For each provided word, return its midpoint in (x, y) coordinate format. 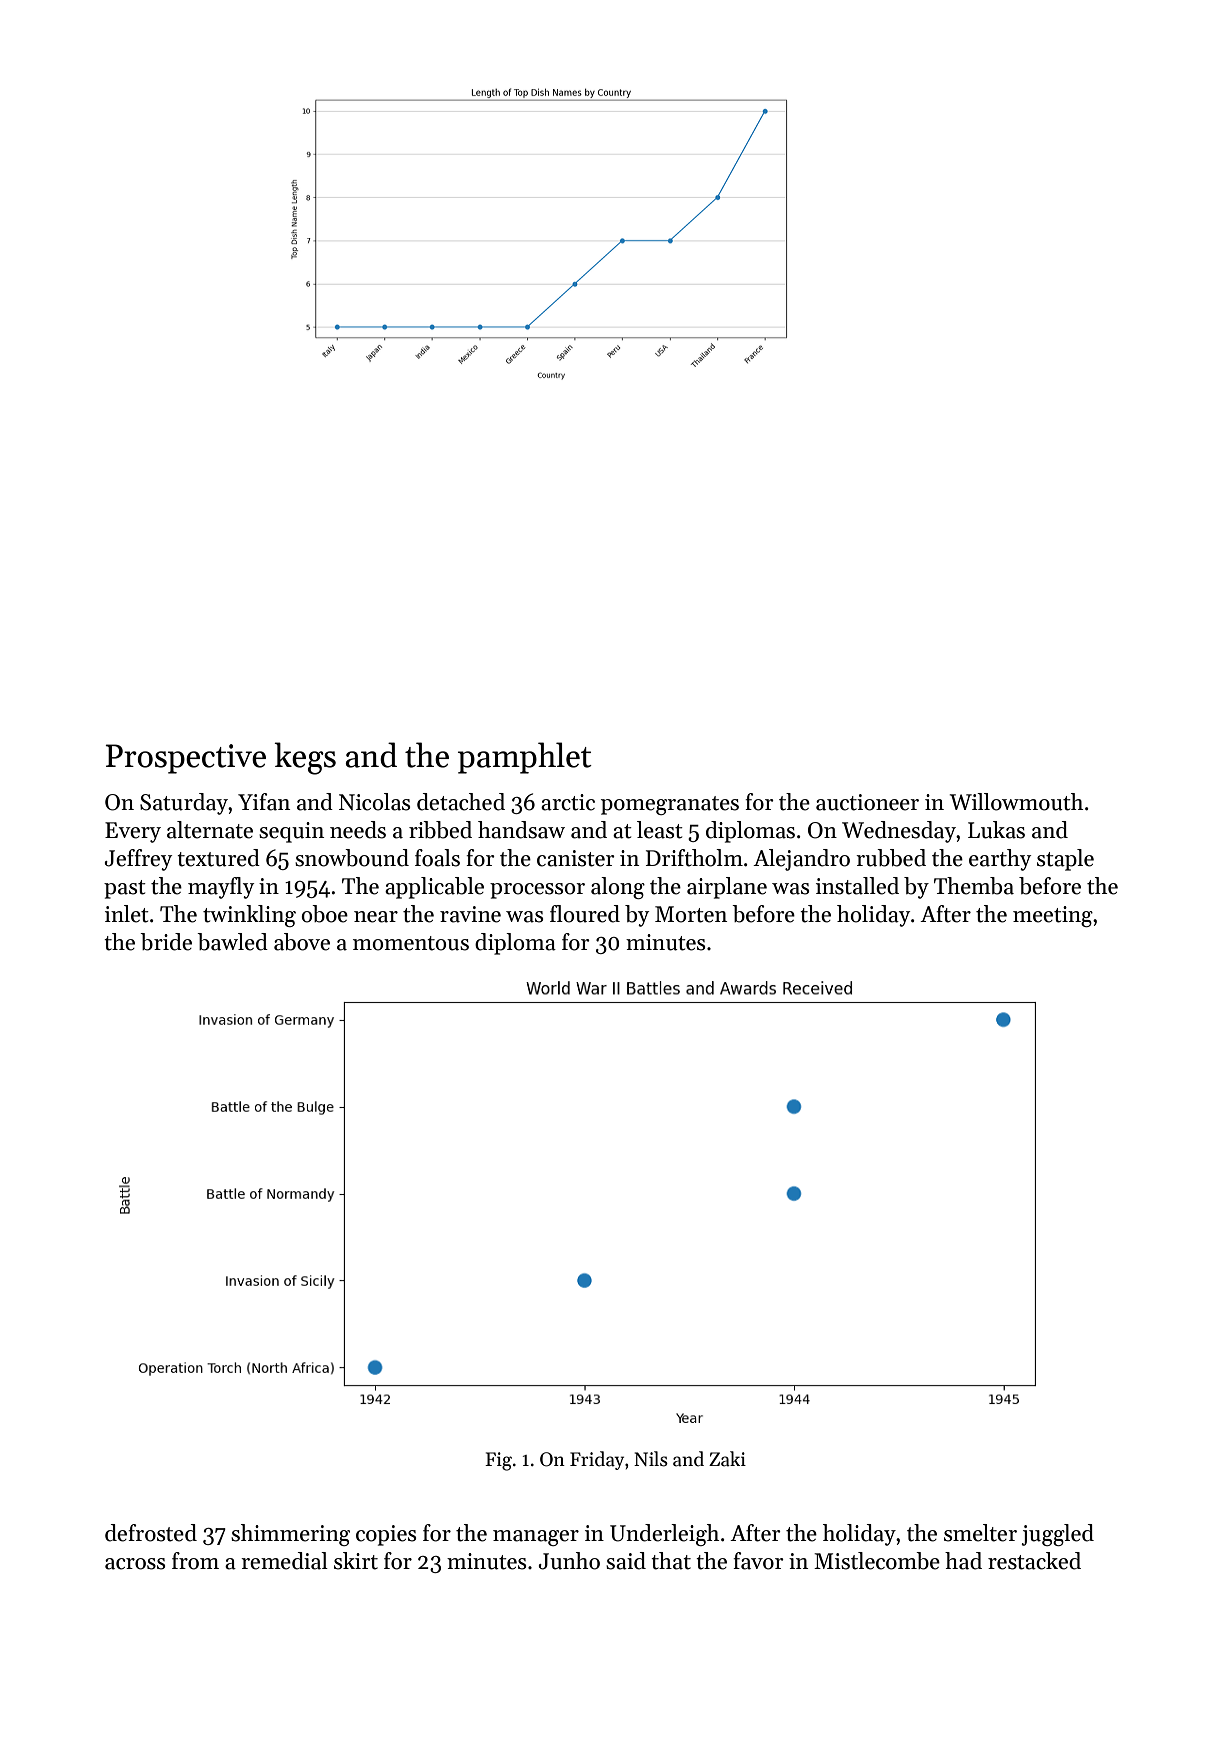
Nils (651, 1459)
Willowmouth (1016, 802)
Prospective (186, 759)
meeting (1053, 916)
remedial (284, 1561)
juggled (1057, 1535)
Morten (691, 914)
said (626, 1561)
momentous (411, 943)
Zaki (727, 1459)
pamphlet (525, 758)
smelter (980, 1533)
